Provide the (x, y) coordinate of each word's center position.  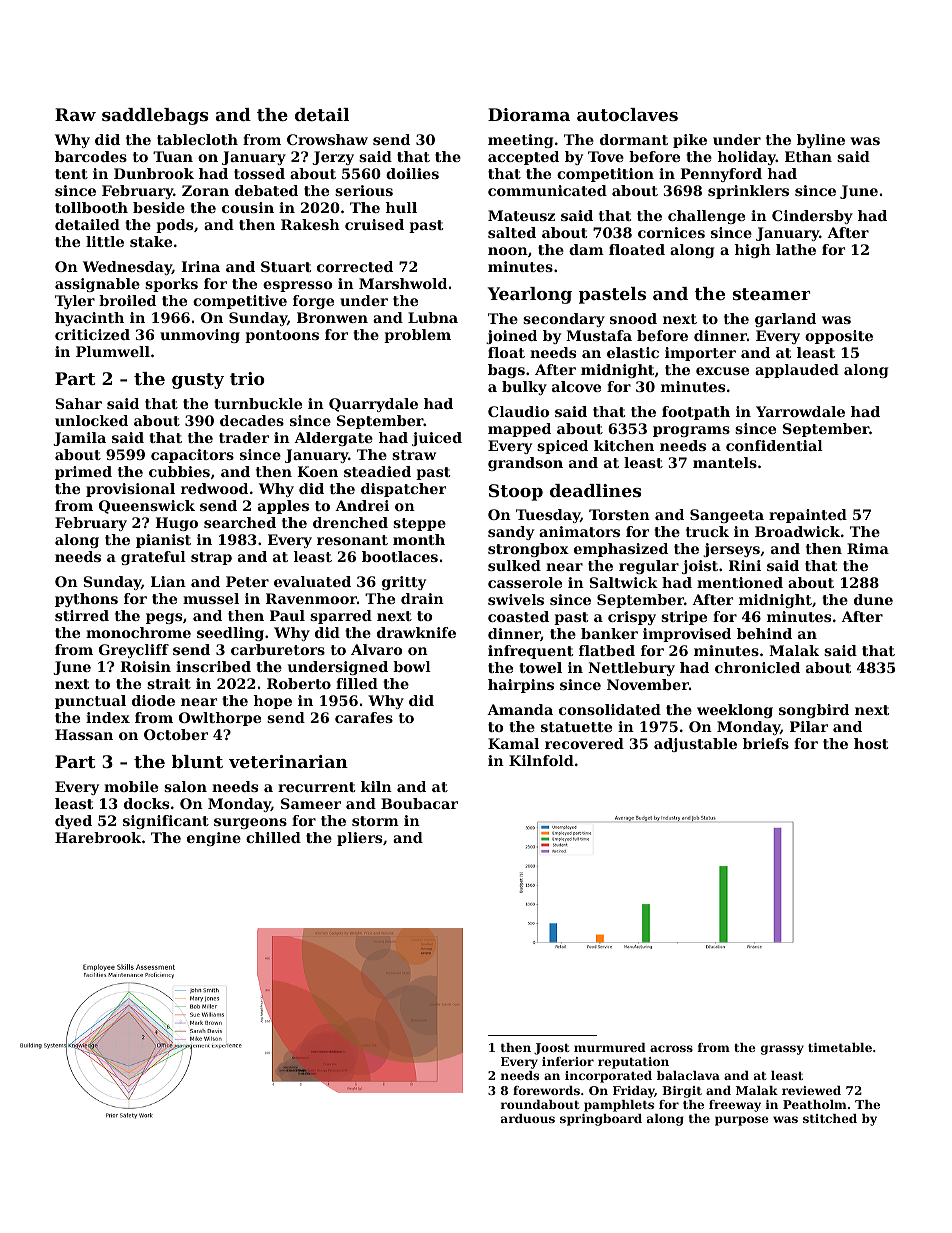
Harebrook (98, 837)
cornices (671, 232)
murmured (610, 1047)
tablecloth (197, 139)
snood (633, 318)
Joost (552, 1049)
